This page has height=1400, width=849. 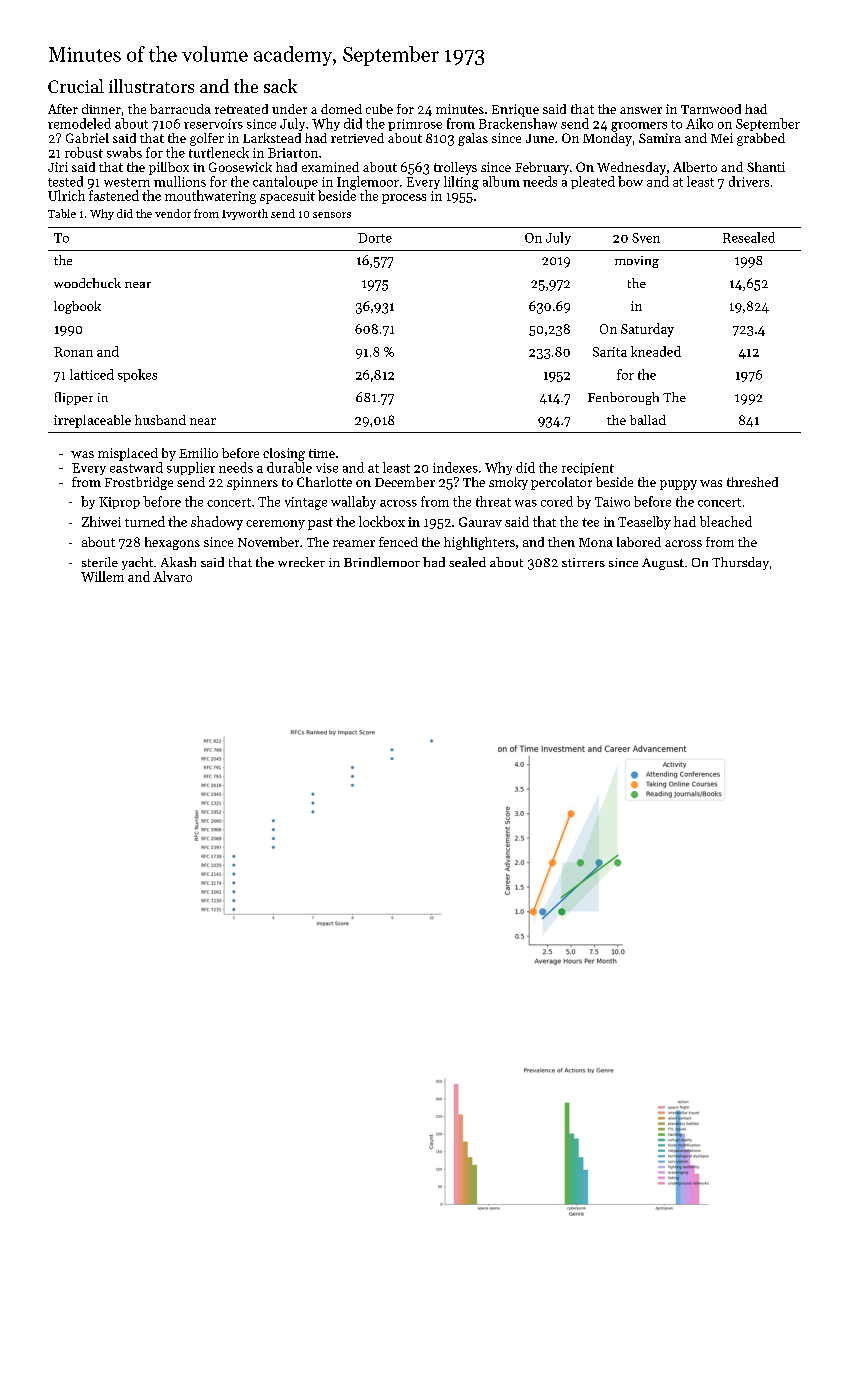 What do you see at coordinates (752, 482) in the page?
I see `threshed` at bounding box center [752, 482].
